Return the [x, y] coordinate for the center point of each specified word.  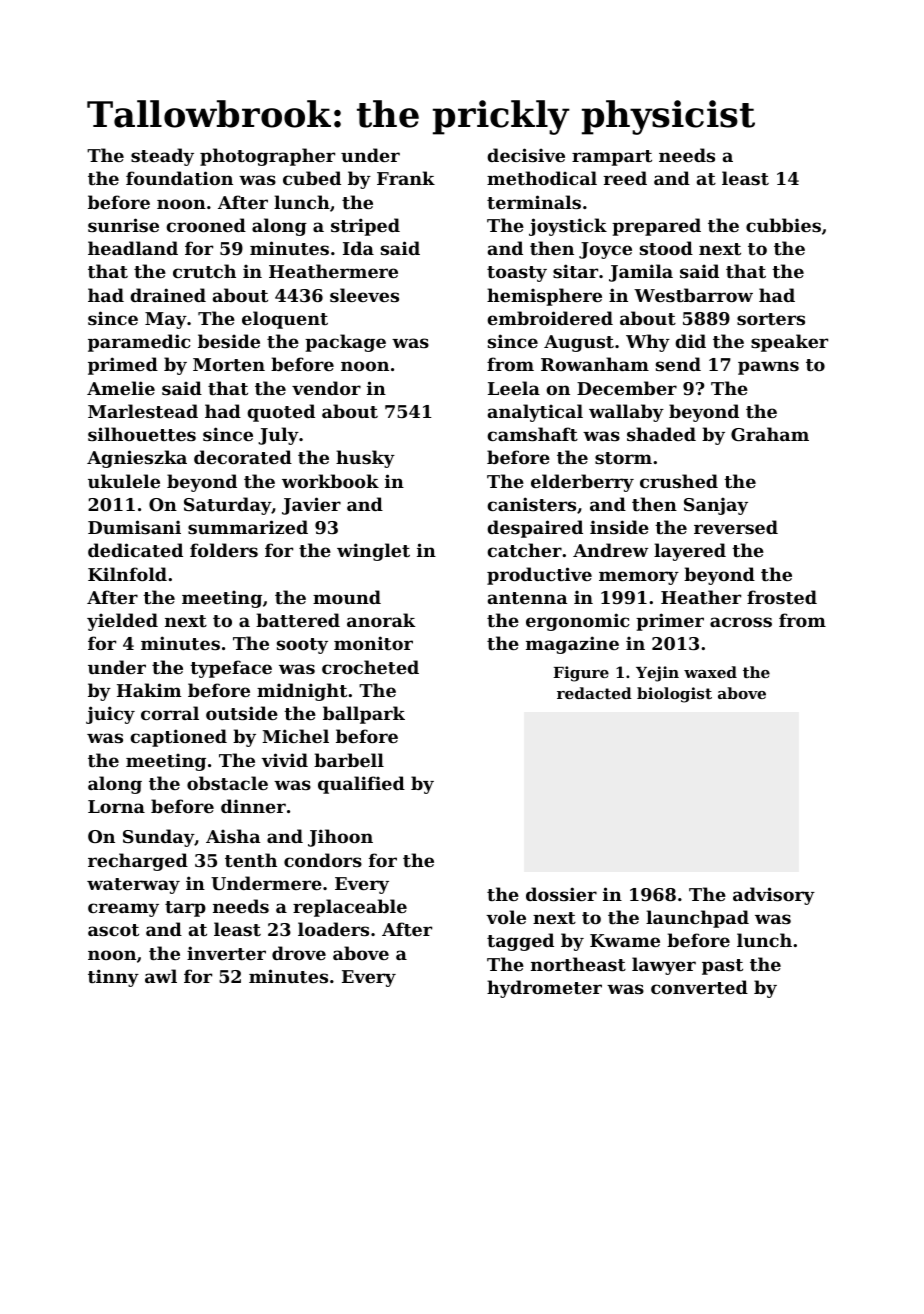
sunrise [123, 225]
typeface [231, 669]
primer [670, 622]
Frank [406, 178]
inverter [226, 953]
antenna [528, 598]
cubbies [783, 225]
